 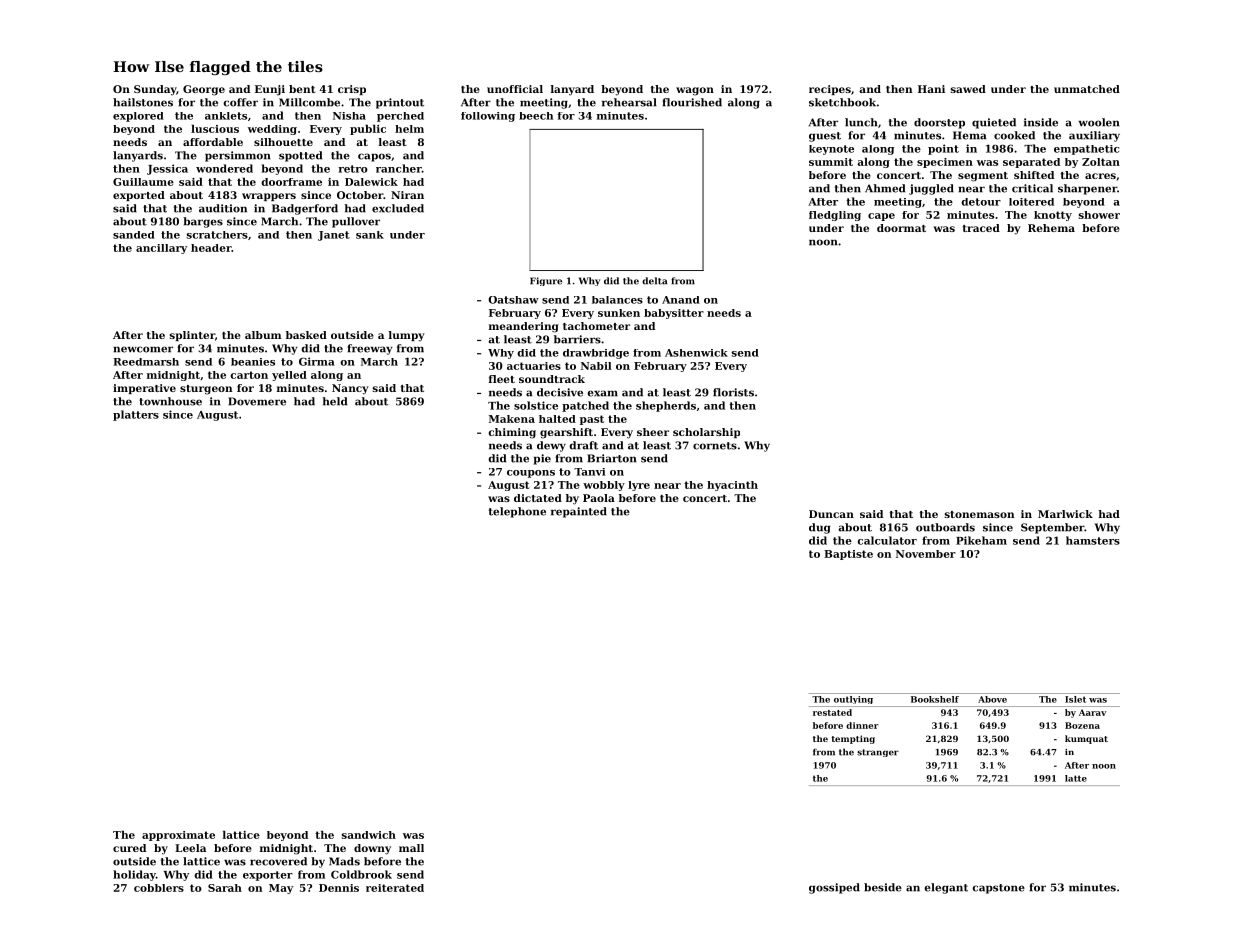 I want to click on knotty, so click(x=1053, y=216).
